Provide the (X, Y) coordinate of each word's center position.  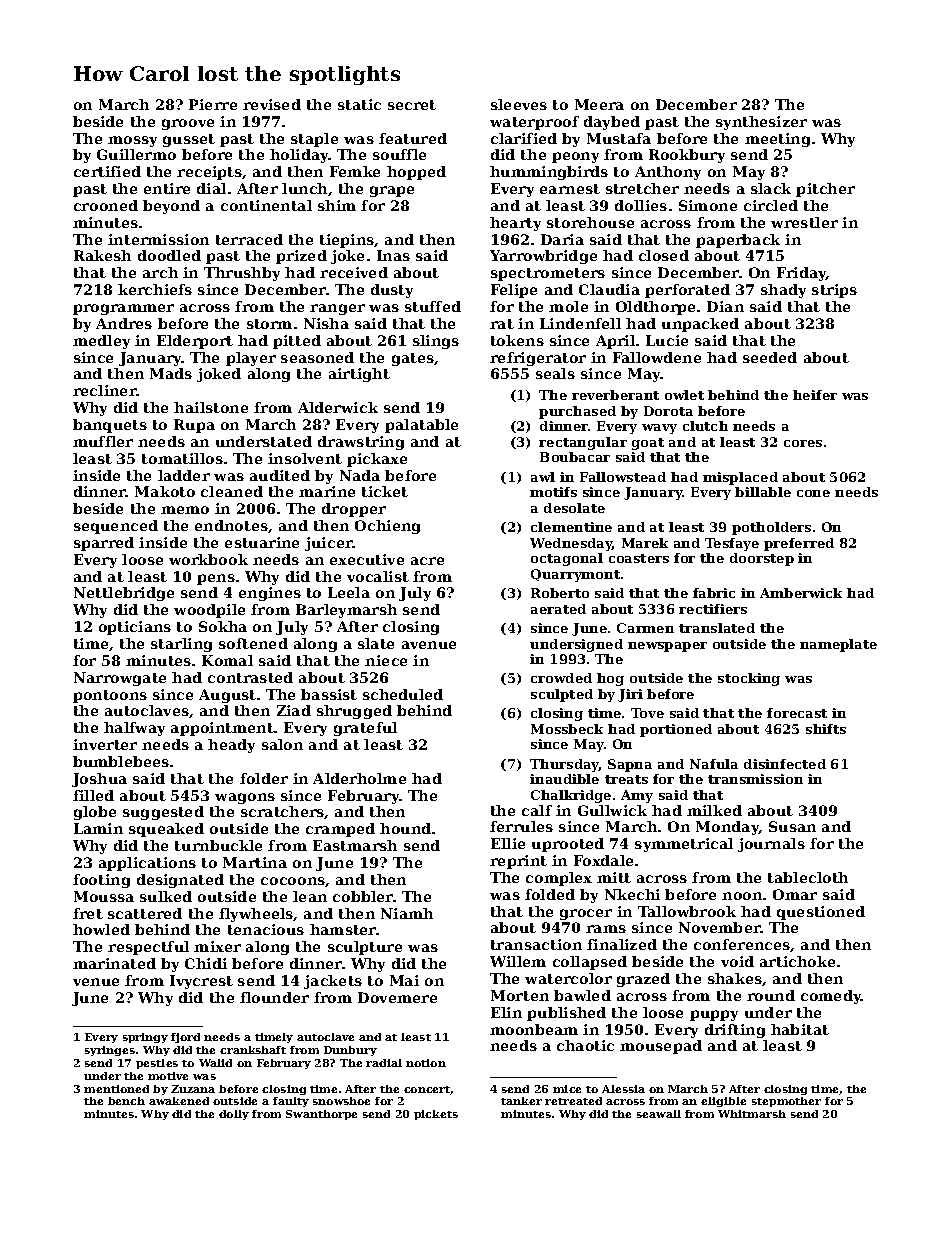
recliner (105, 390)
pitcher (825, 190)
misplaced (740, 478)
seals (555, 373)
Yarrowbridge (543, 257)
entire (167, 188)
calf (537, 810)
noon (742, 896)
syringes (110, 1051)
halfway (134, 729)
